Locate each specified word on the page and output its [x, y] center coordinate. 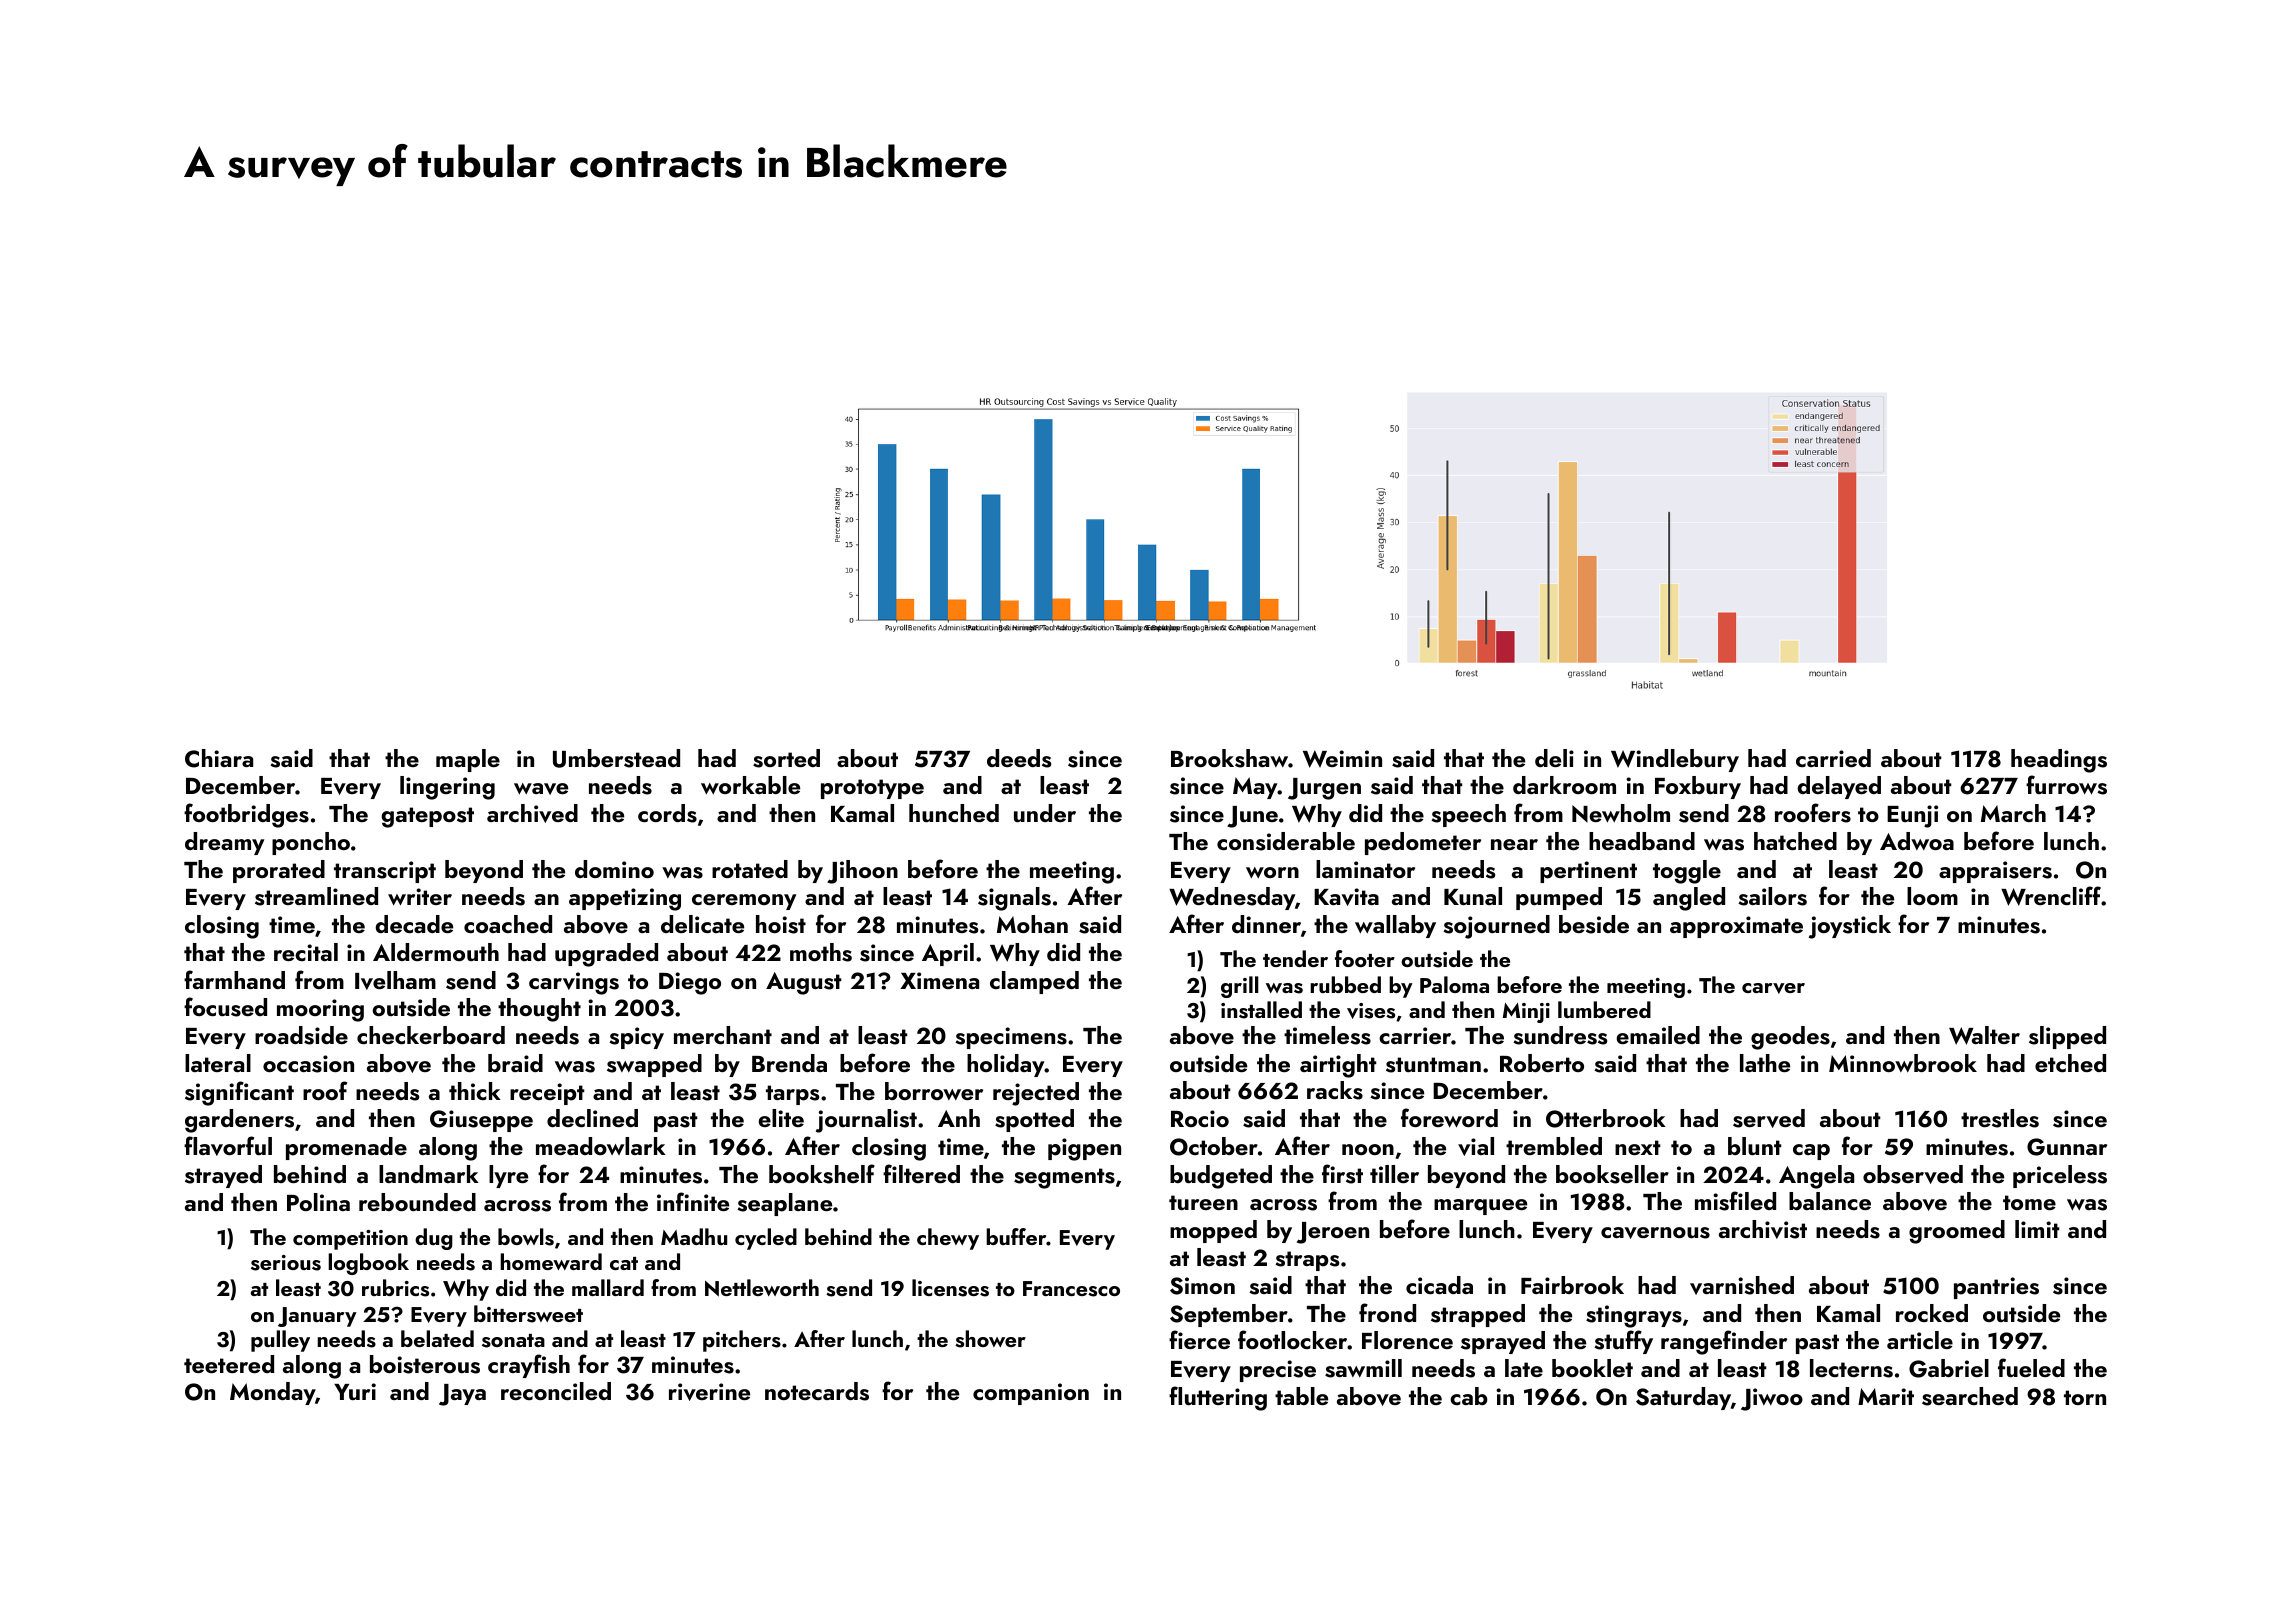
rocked [1932, 1313]
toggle [1687, 872]
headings [2059, 761]
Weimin [1342, 759]
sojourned [1496, 927]
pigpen [1084, 1149]
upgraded [606, 955]
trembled [1554, 1146]
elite [781, 1118]
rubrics [395, 1288]
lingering [447, 788]
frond [1387, 1312]
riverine [709, 1392]
